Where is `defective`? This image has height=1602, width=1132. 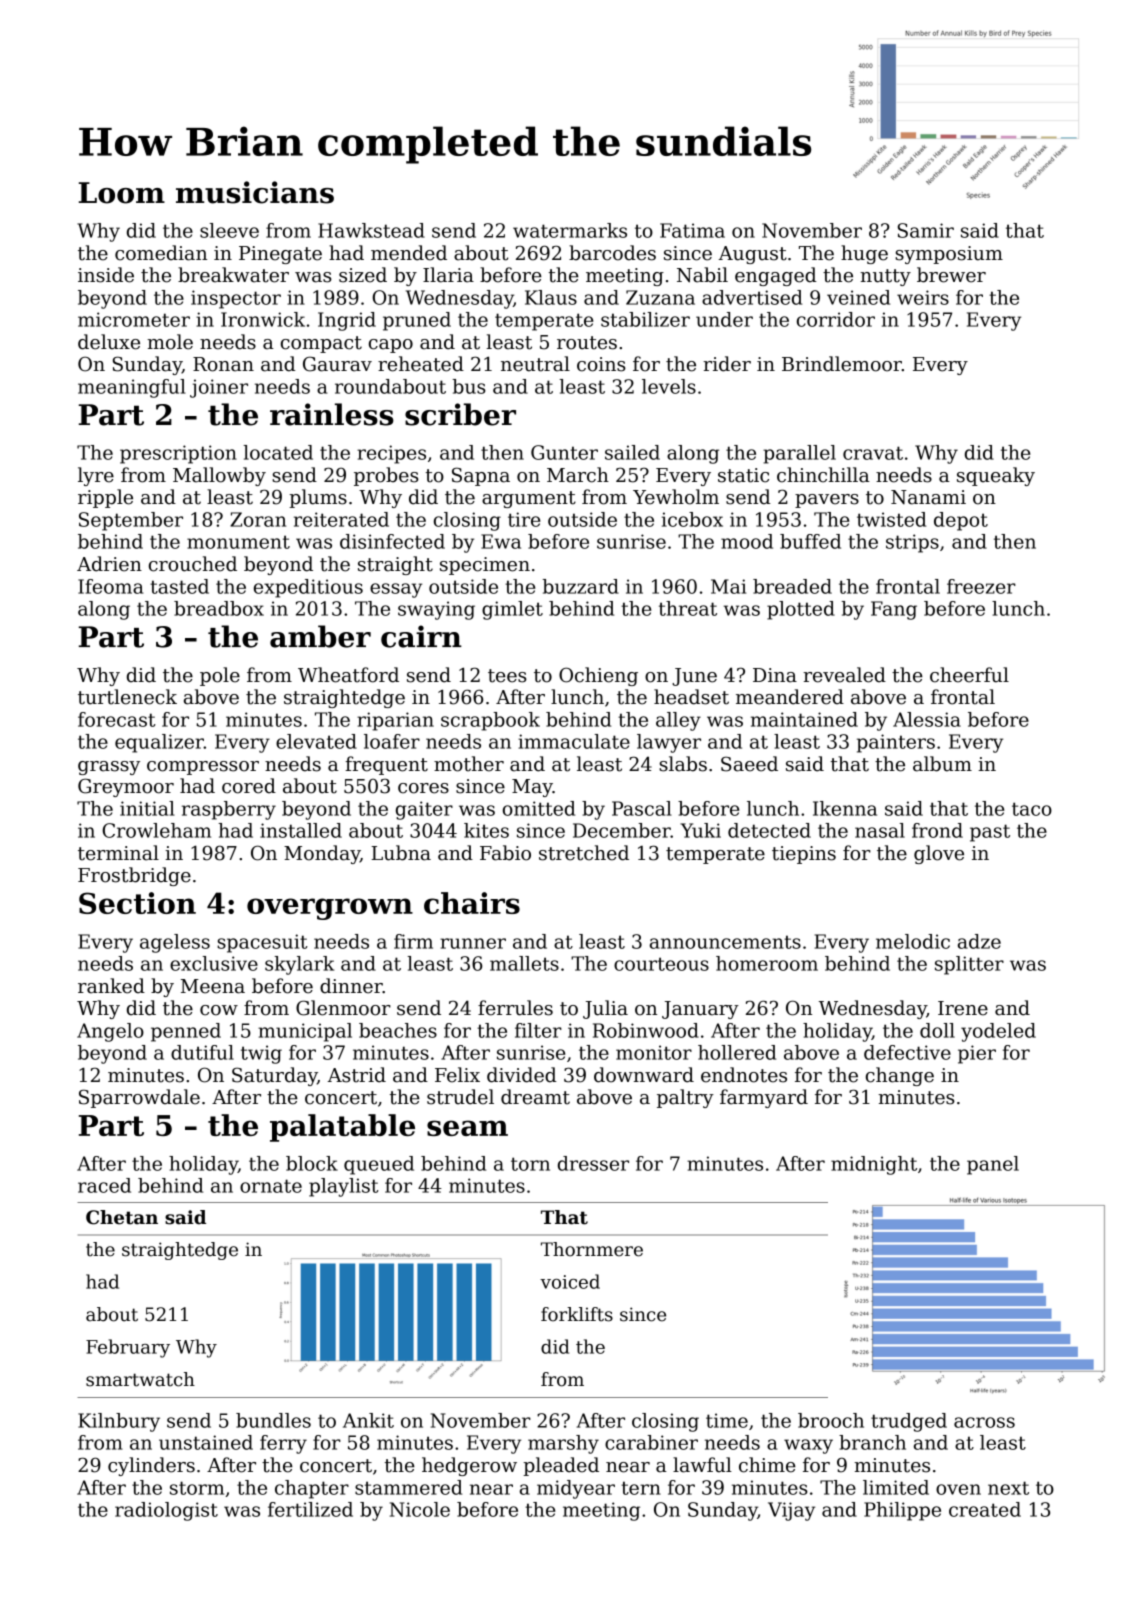 defective is located at coordinates (907, 1052).
